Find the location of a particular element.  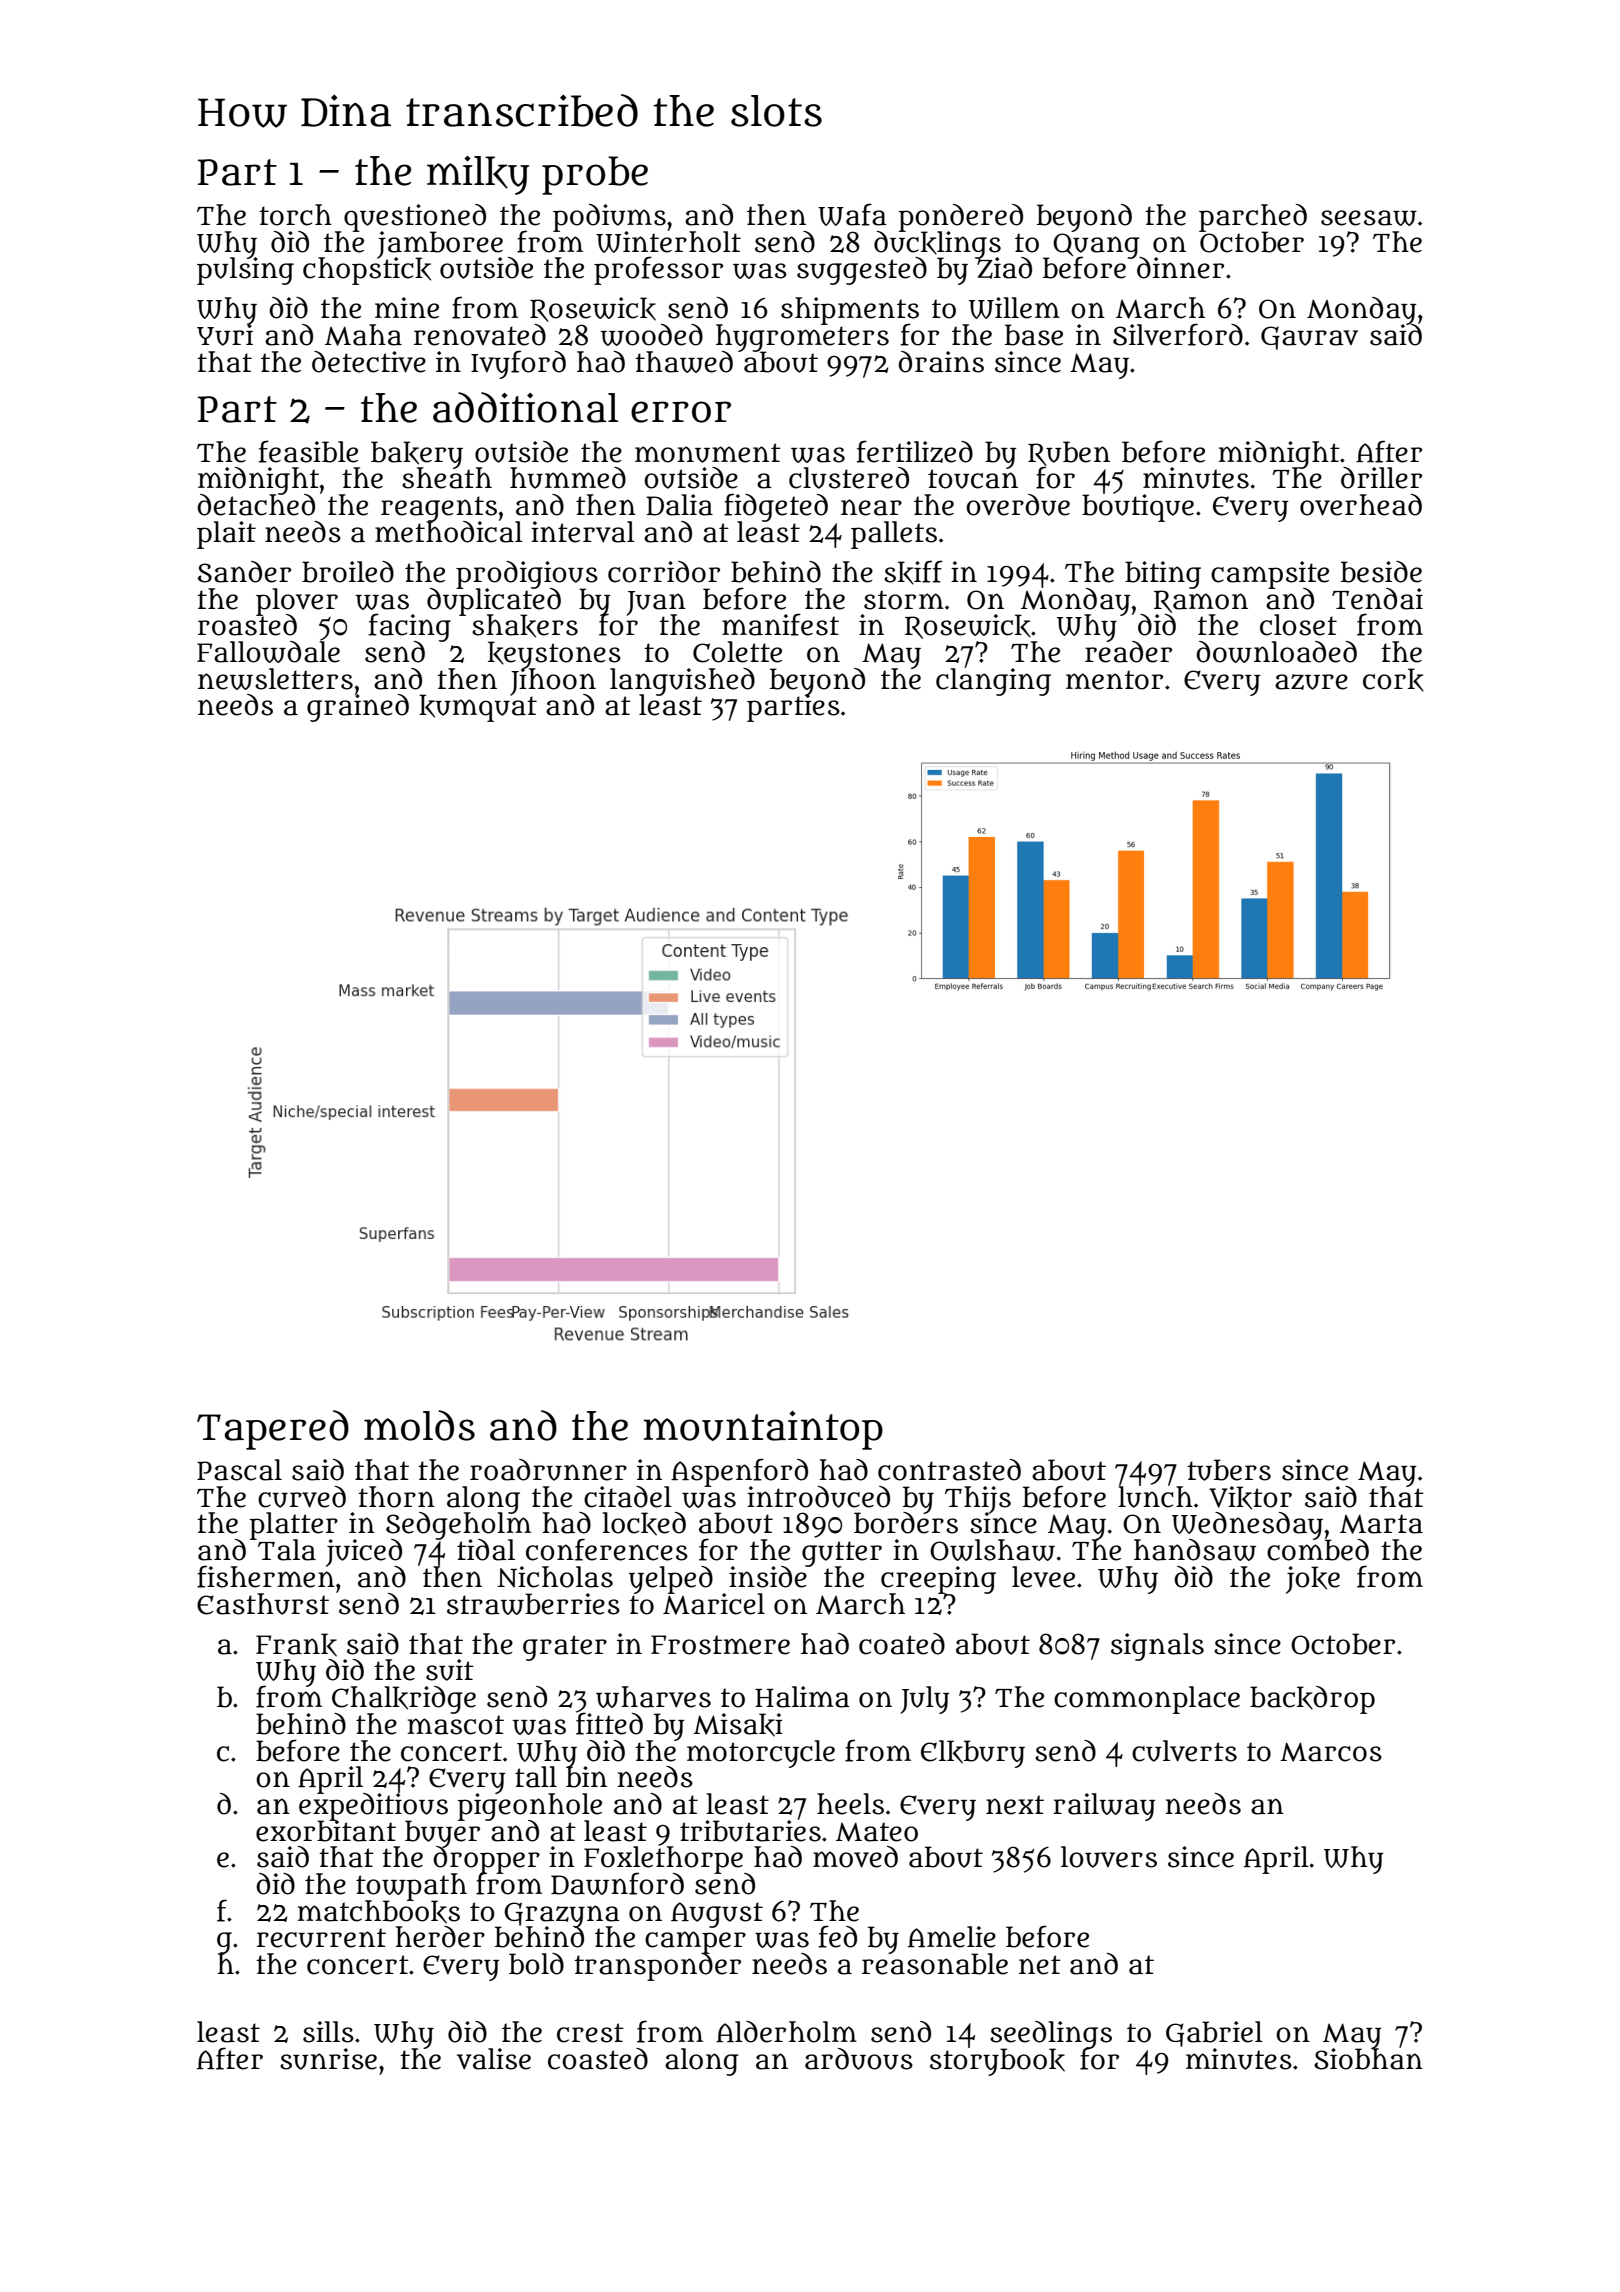

tubers is located at coordinates (1229, 1470).
